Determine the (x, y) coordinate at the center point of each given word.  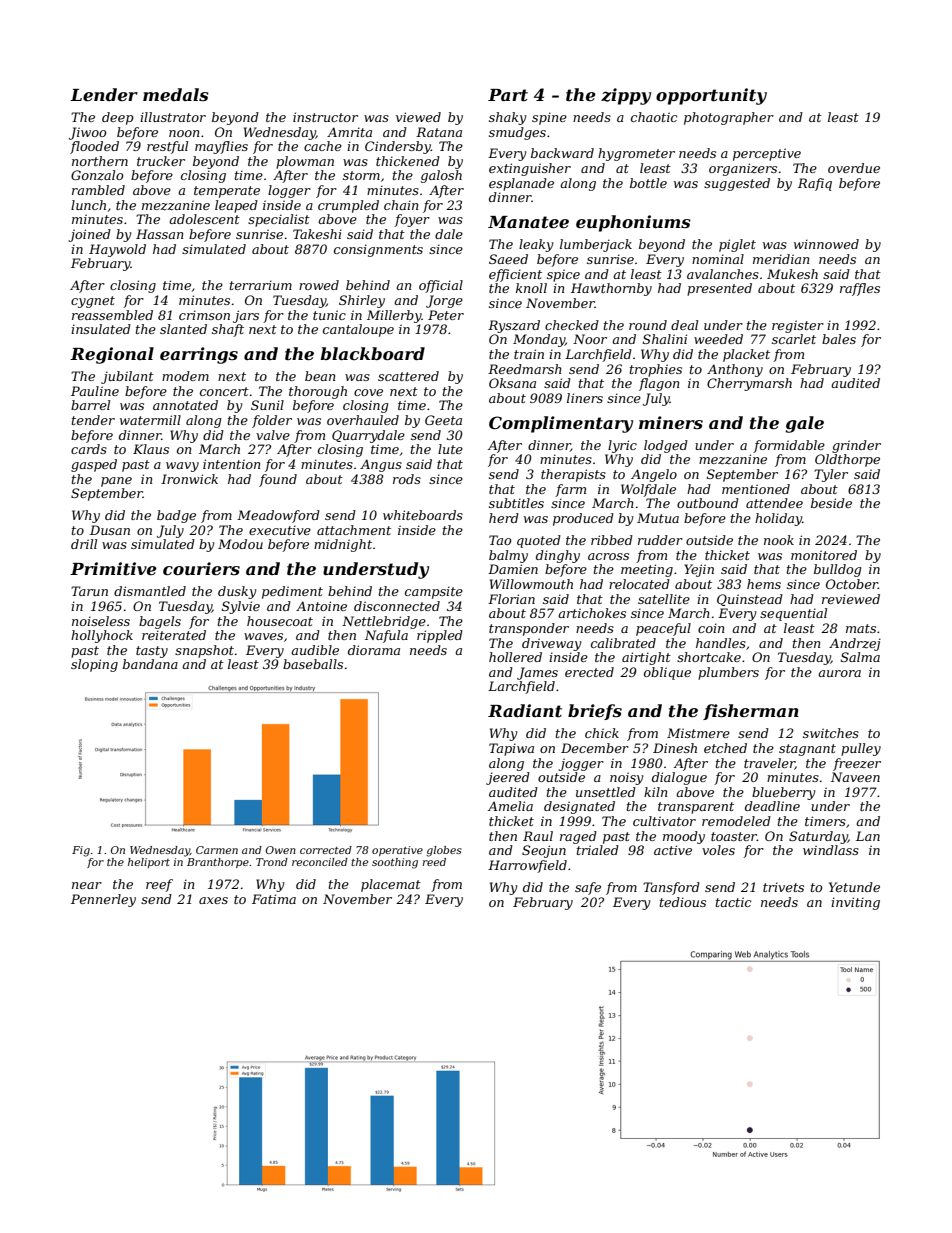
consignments (378, 250)
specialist (279, 220)
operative (397, 851)
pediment (292, 592)
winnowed (826, 244)
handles (721, 643)
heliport (149, 863)
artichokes (592, 613)
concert (224, 391)
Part (508, 95)
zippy (626, 96)
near (87, 885)
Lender (104, 94)
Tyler (831, 475)
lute (450, 449)
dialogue (679, 778)
